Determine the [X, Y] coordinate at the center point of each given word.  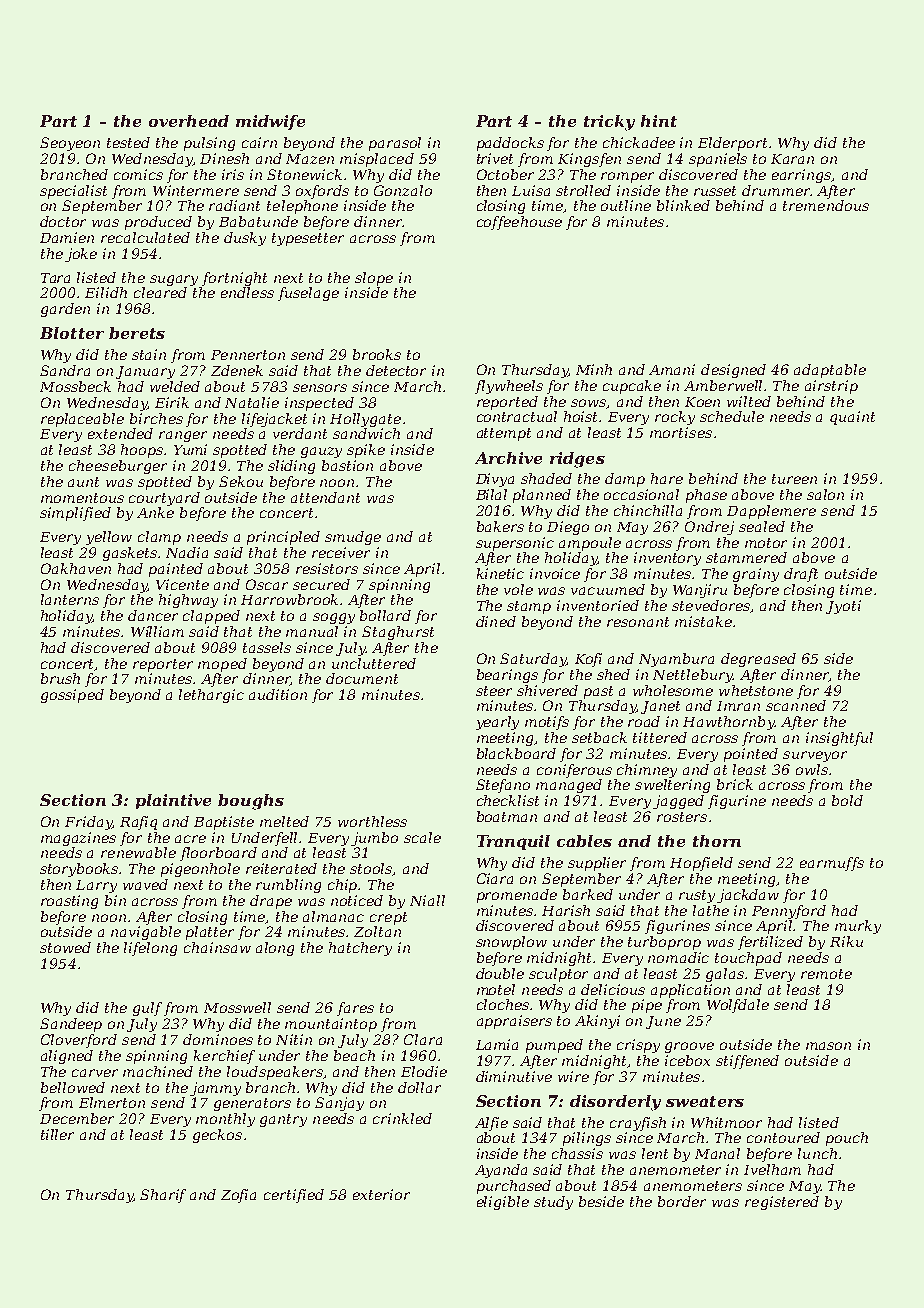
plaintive [173, 801]
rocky [675, 418]
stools [371, 869]
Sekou [241, 481]
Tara [55, 278]
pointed [751, 755]
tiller [57, 1134]
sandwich [366, 433]
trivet [495, 158]
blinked [683, 205]
